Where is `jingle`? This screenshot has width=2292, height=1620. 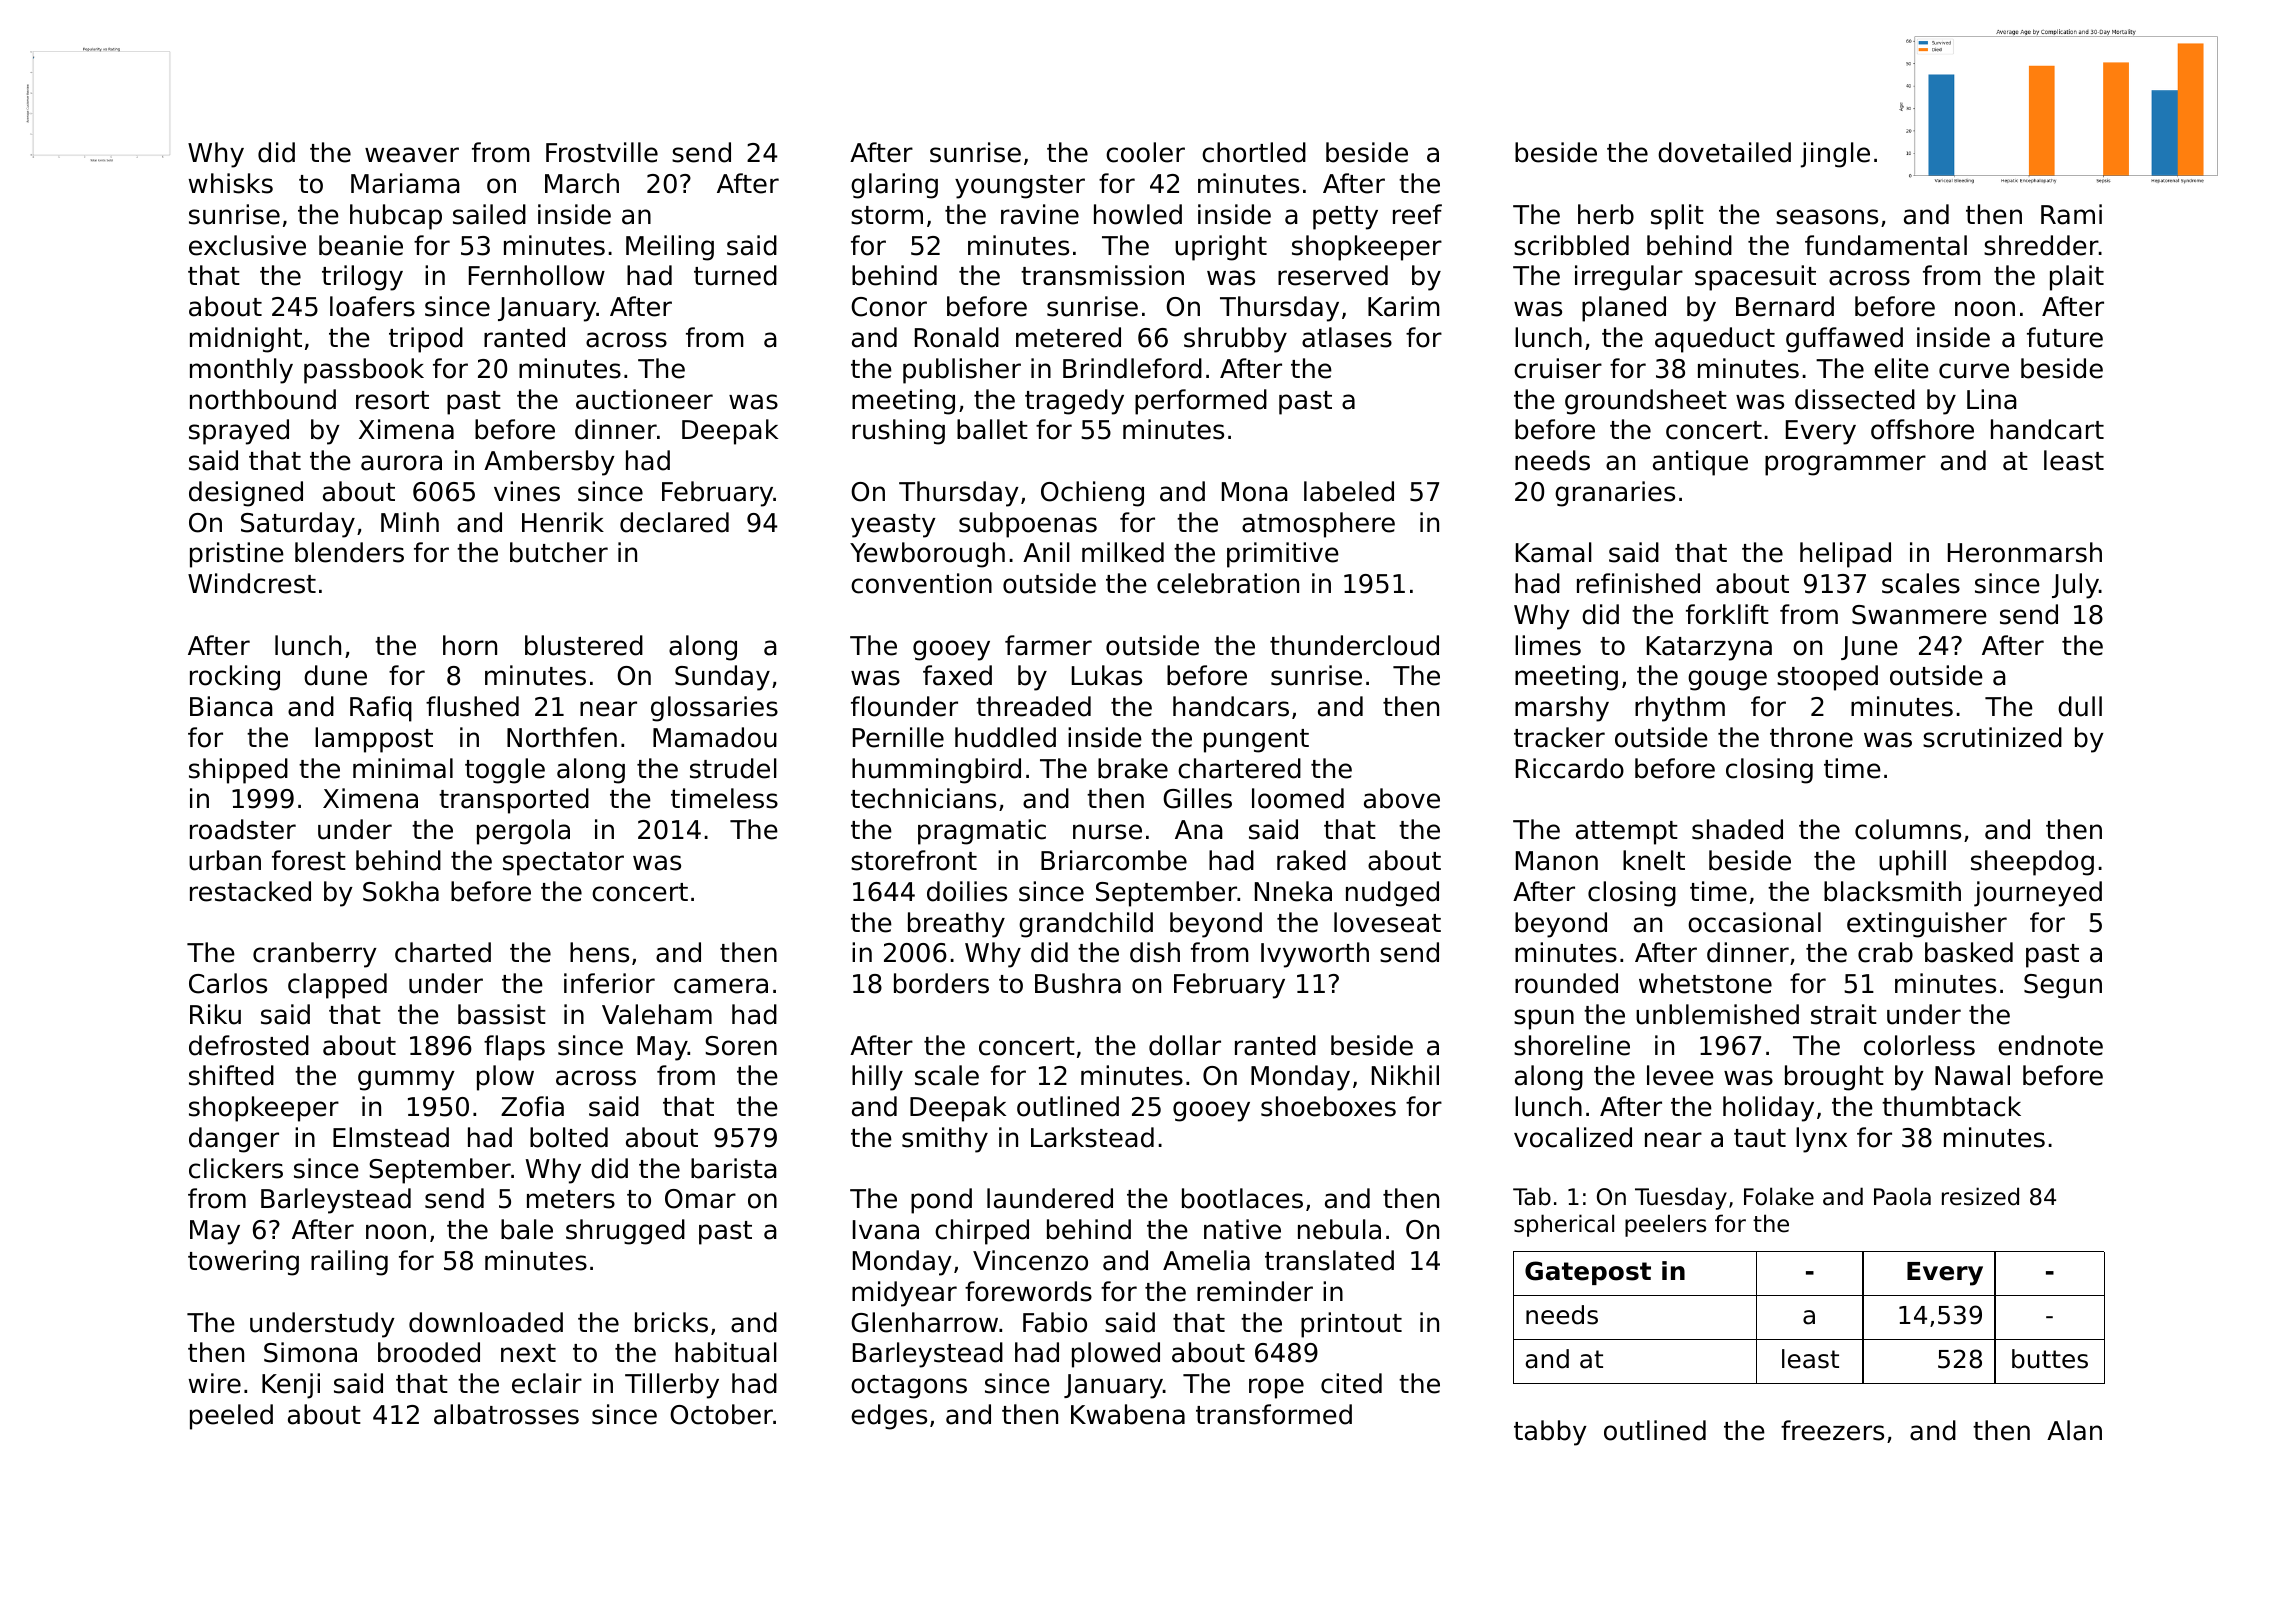 jingle is located at coordinates (1835, 155).
